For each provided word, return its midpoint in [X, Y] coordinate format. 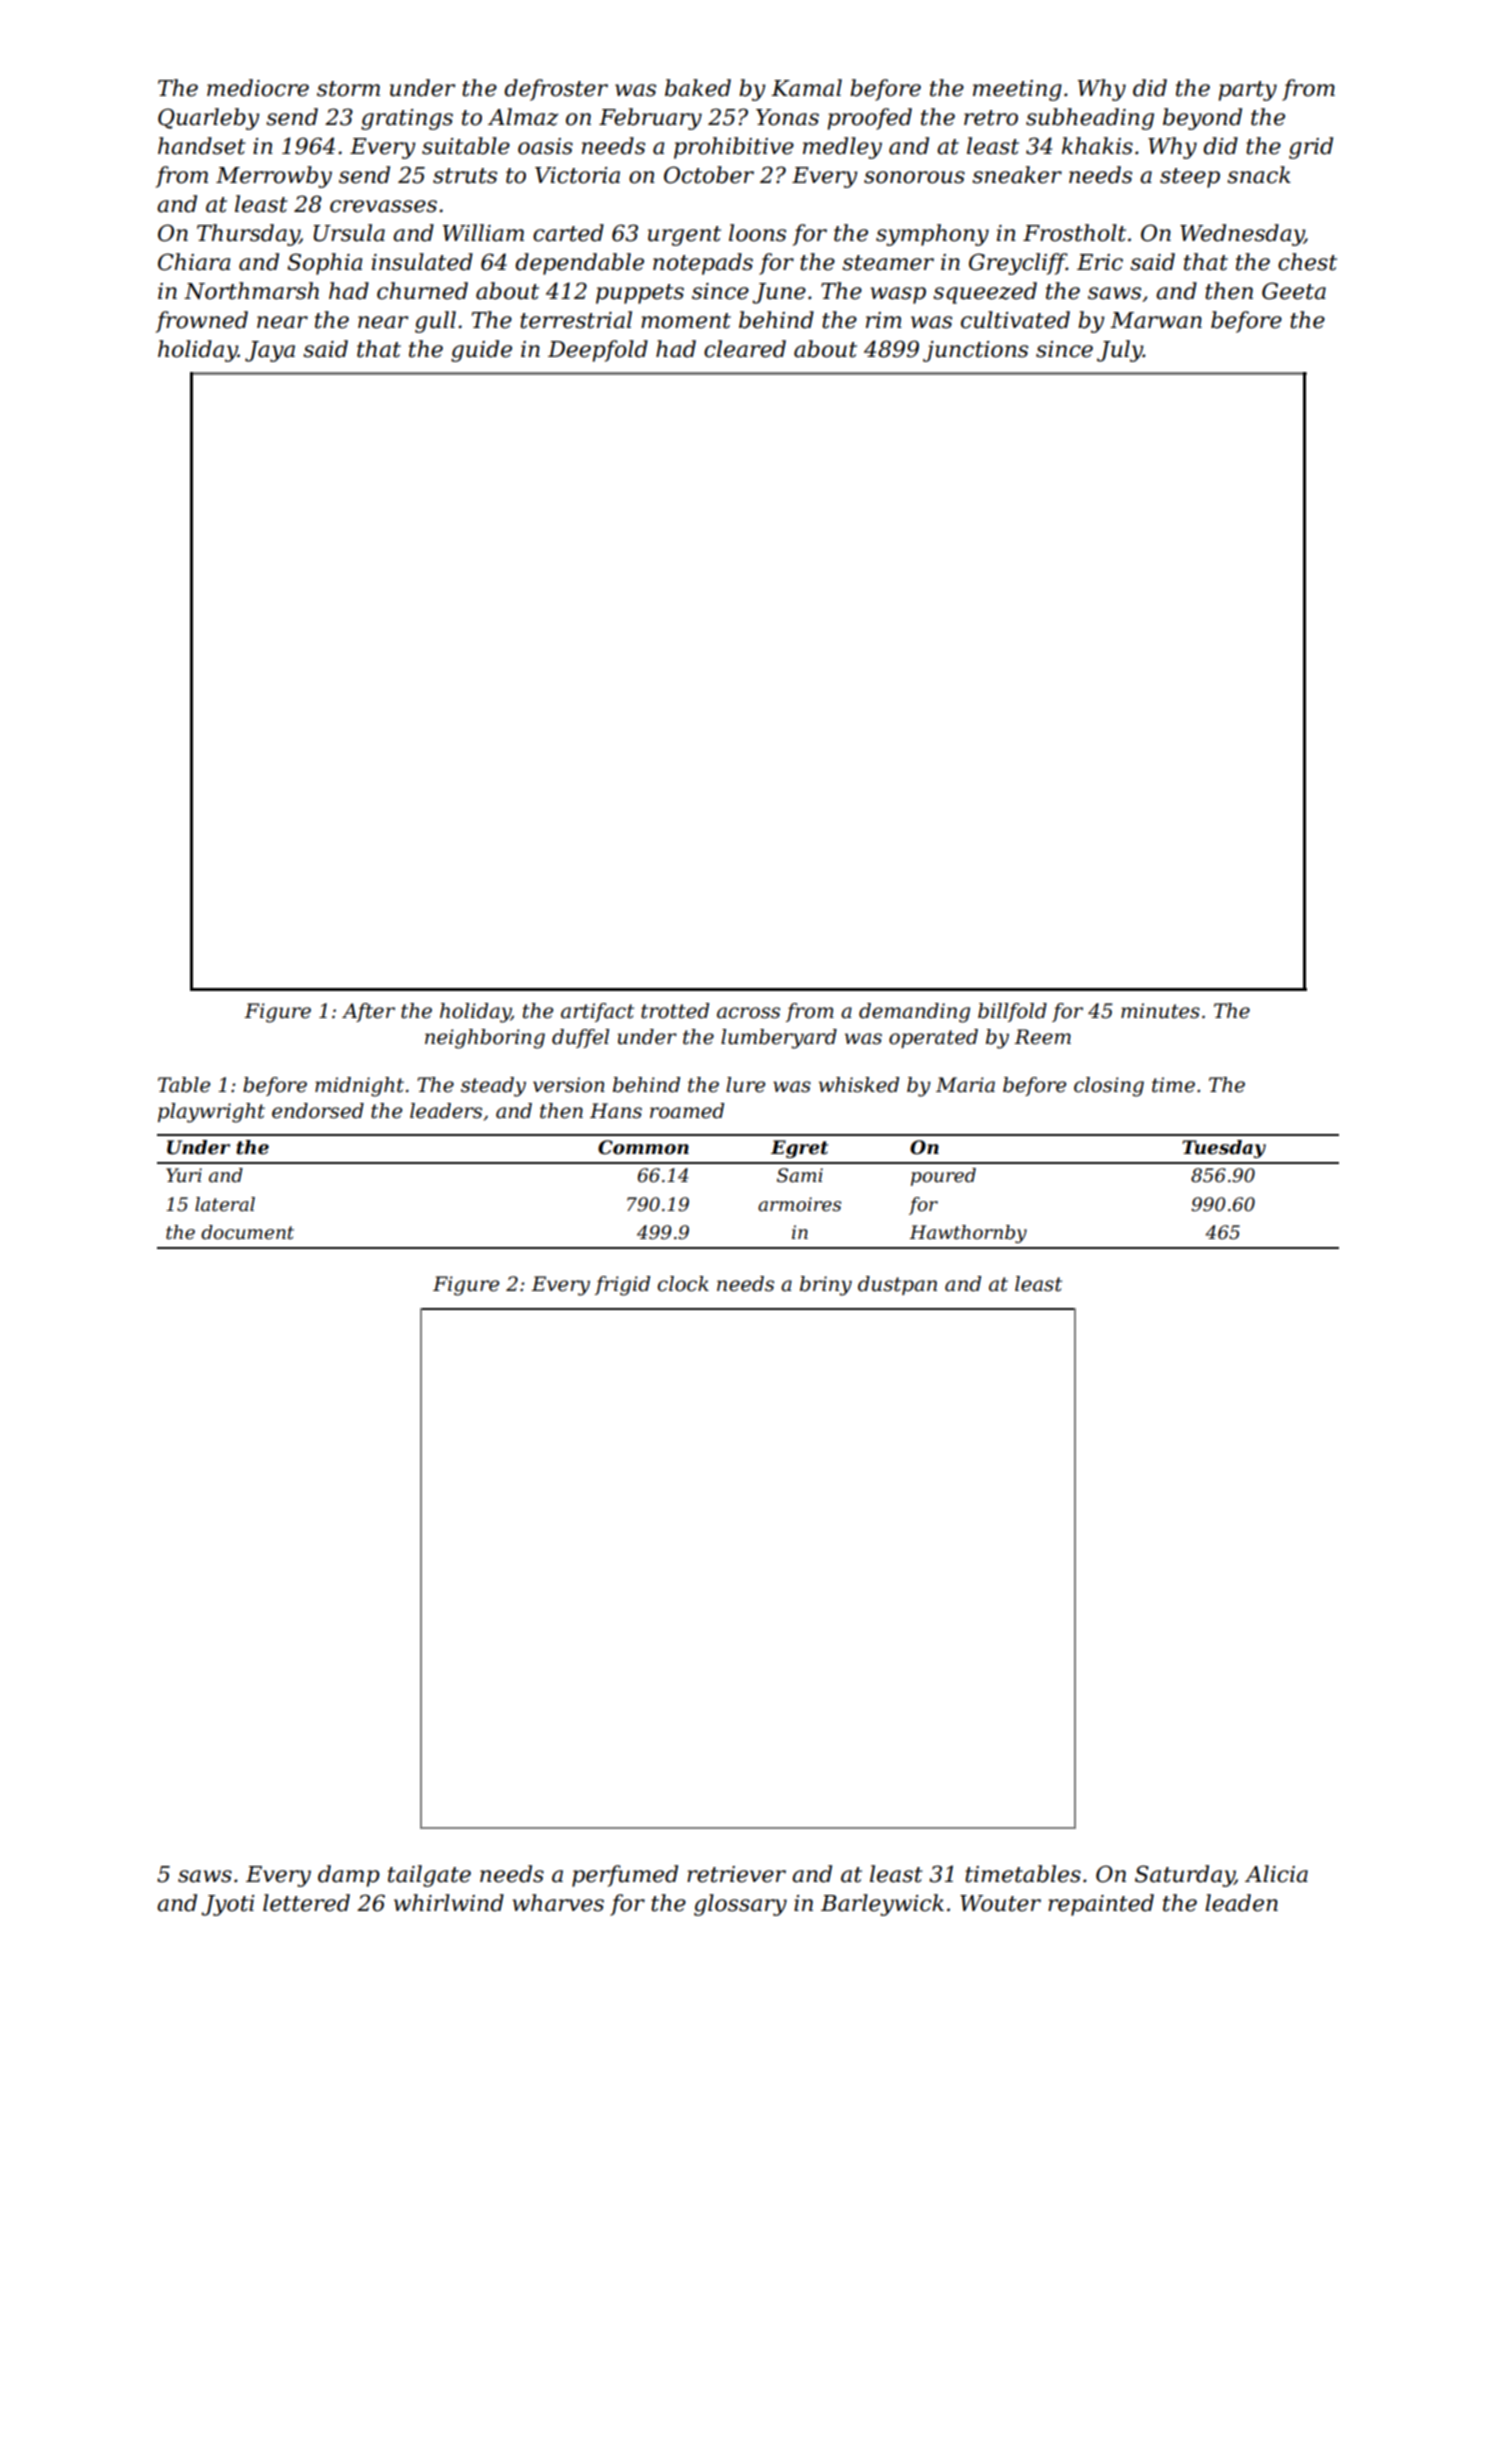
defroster [556, 90]
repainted [1101, 1905]
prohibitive [734, 148]
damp [349, 1876]
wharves [558, 1903]
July [1120, 351]
